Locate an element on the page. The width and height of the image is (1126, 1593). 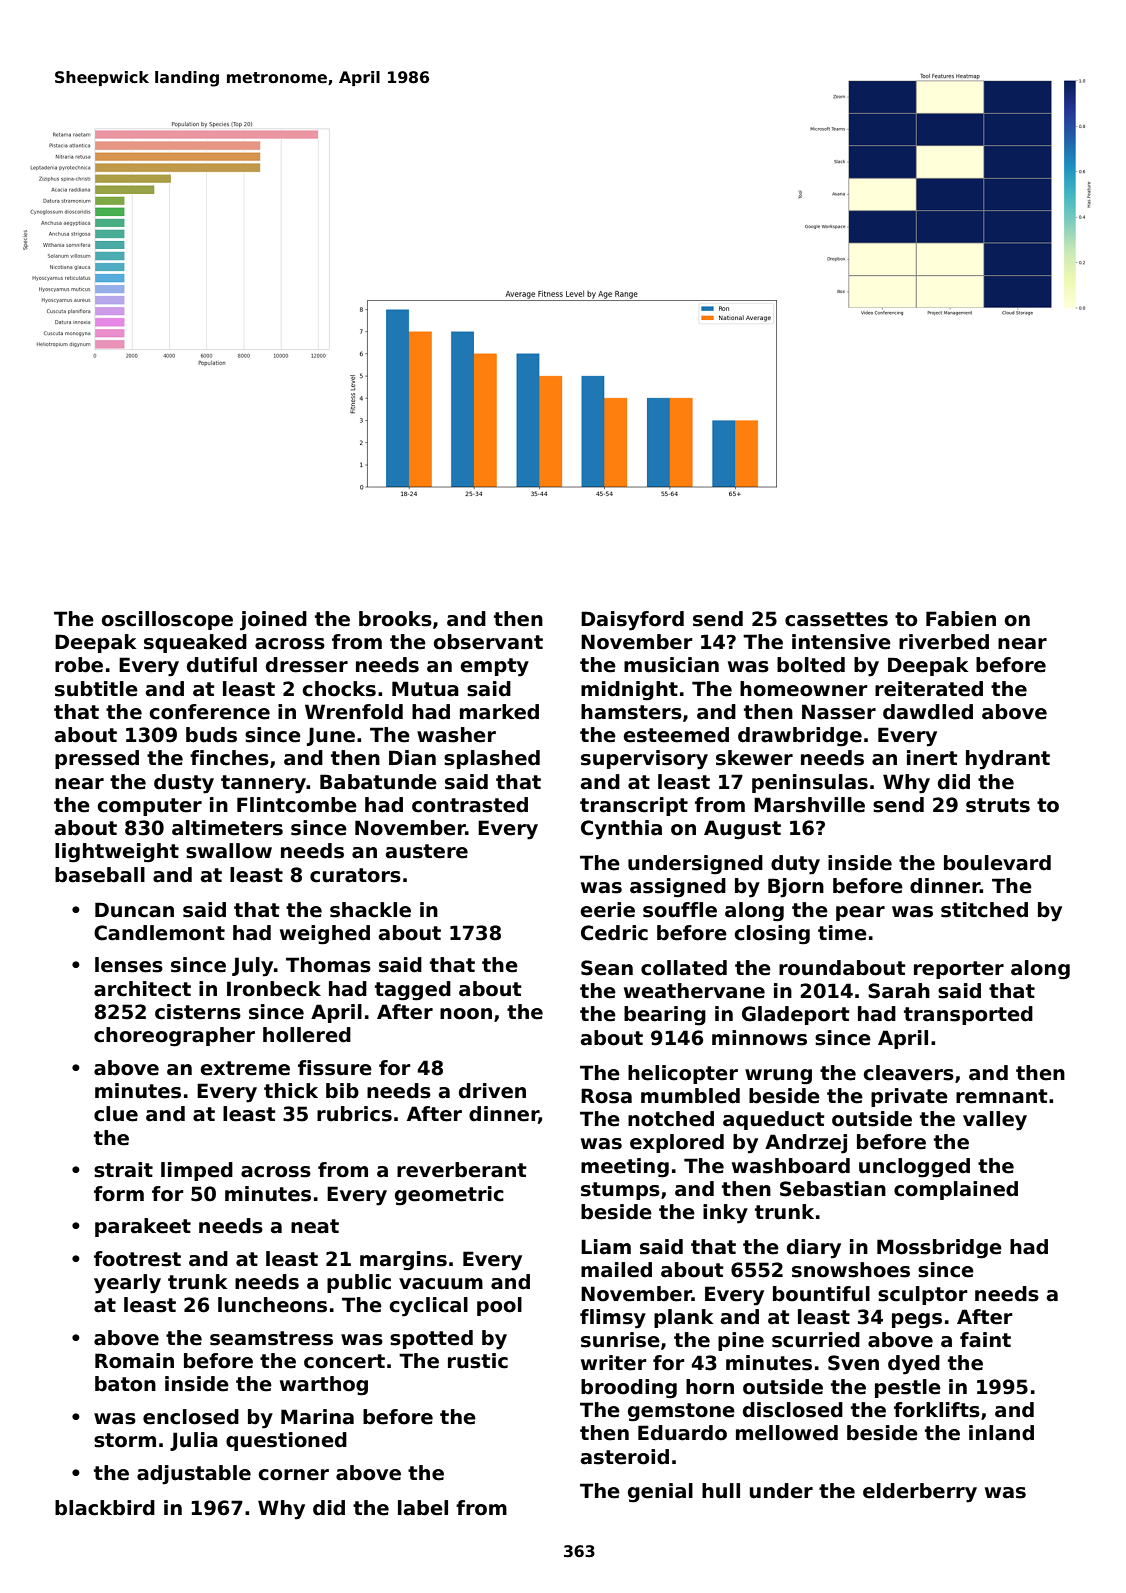
rustic is located at coordinates (478, 1361).
